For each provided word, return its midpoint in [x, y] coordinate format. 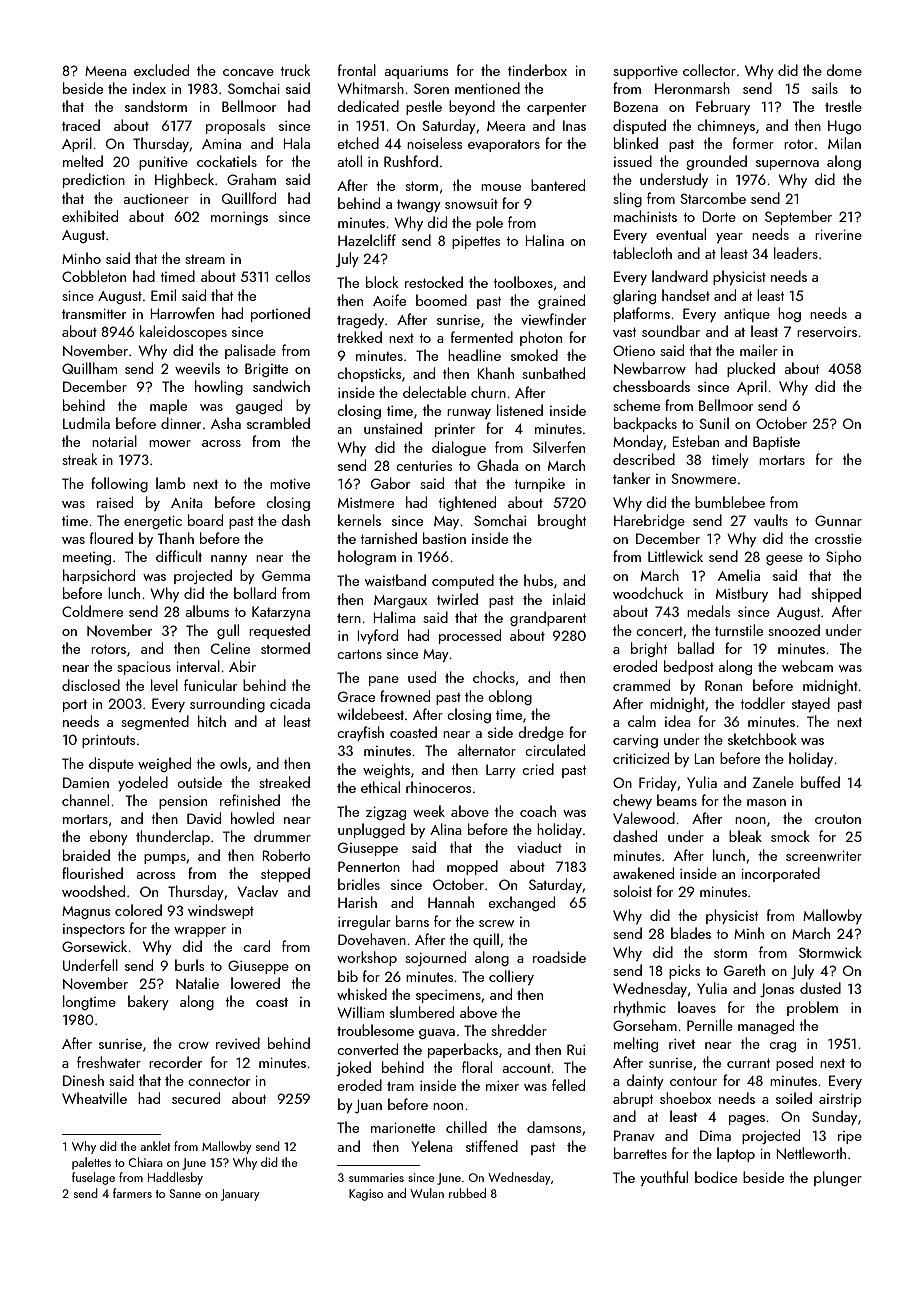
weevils [197, 368]
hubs [538, 580]
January [240, 1195]
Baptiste [776, 443]
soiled [794, 1098]
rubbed [467, 1193]
